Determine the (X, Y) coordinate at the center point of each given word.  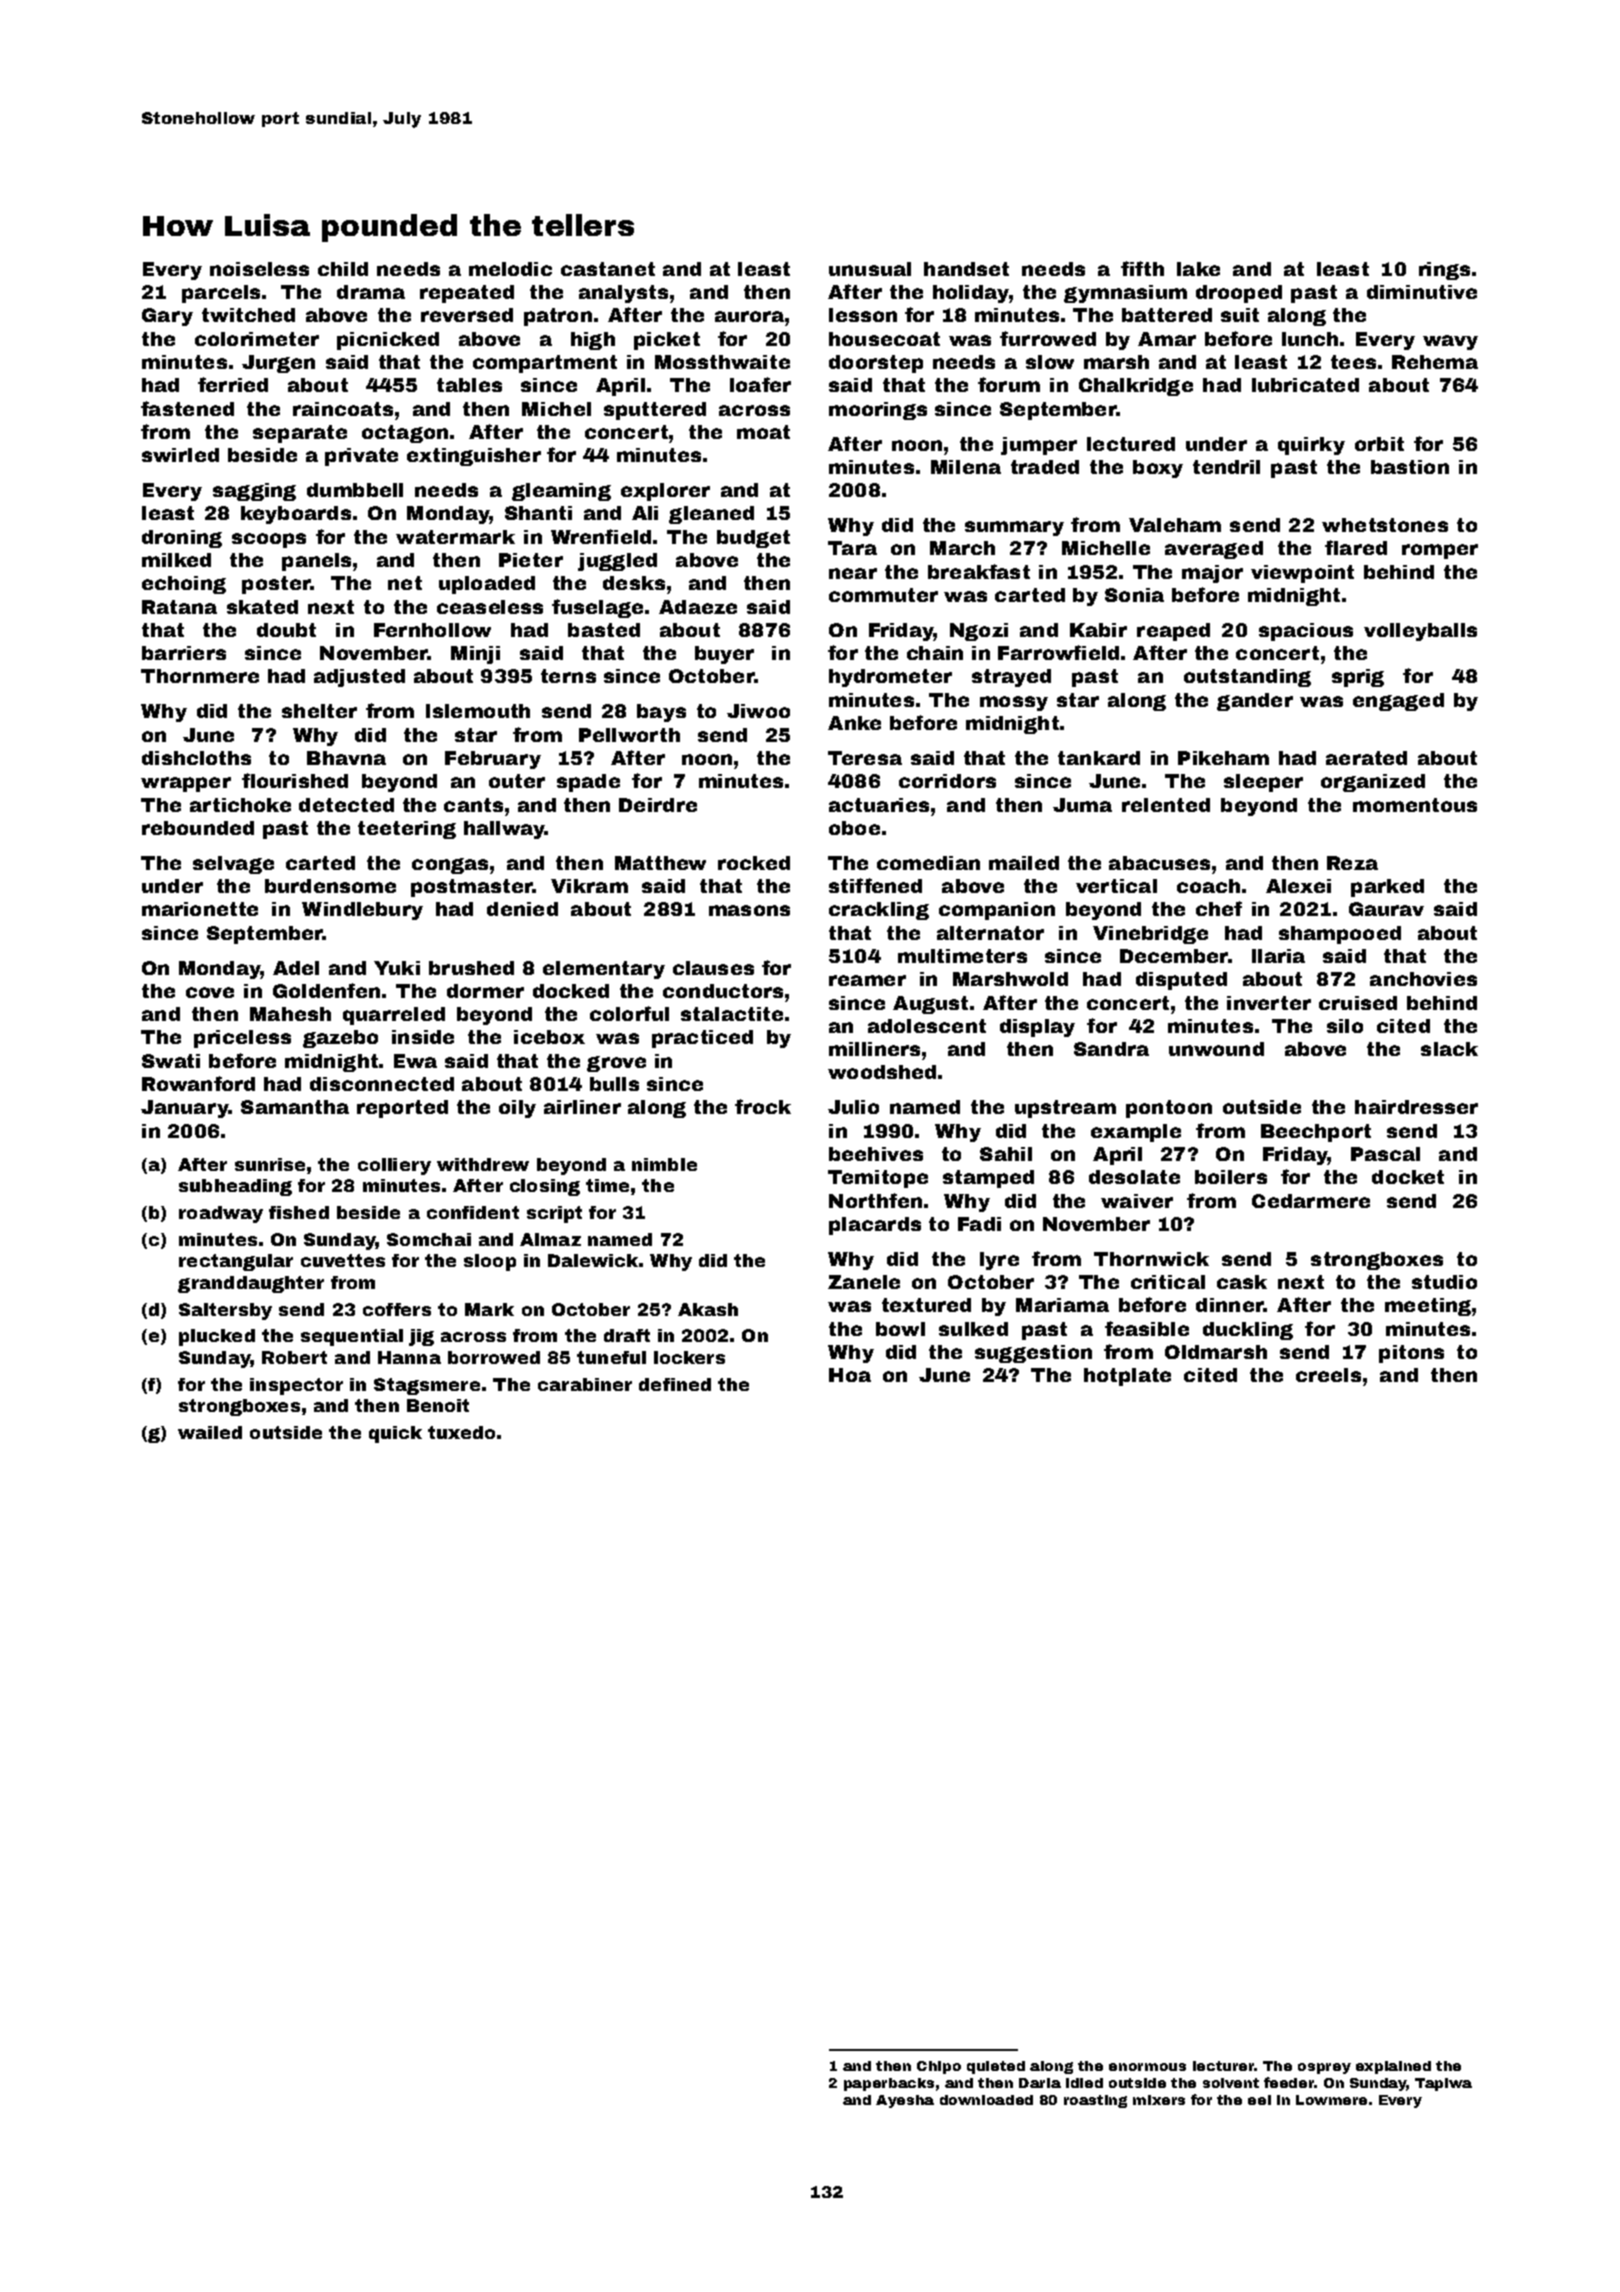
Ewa (415, 1061)
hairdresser (1416, 1107)
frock (763, 1106)
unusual (870, 269)
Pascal (1385, 1154)
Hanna (409, 1357)
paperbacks (889, 2084)
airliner (582, 1107)
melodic (510, 269)
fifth (1142, 268)
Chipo (939, 2067)
